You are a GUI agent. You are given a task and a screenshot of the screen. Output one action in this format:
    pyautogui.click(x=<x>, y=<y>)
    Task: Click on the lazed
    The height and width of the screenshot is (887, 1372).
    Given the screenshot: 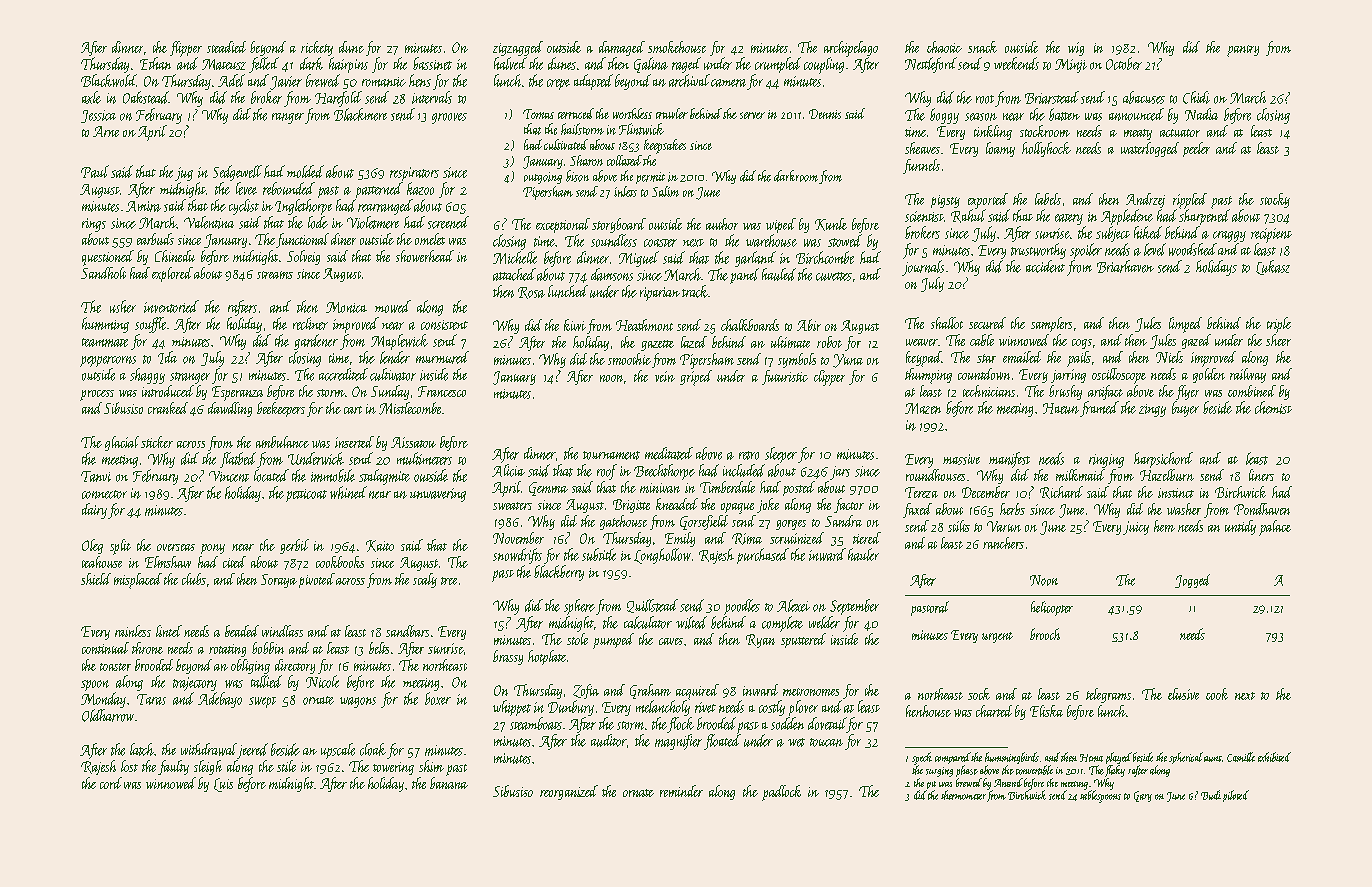 What is the action you would take?
    pyautogui.click(x=694, y=342)
